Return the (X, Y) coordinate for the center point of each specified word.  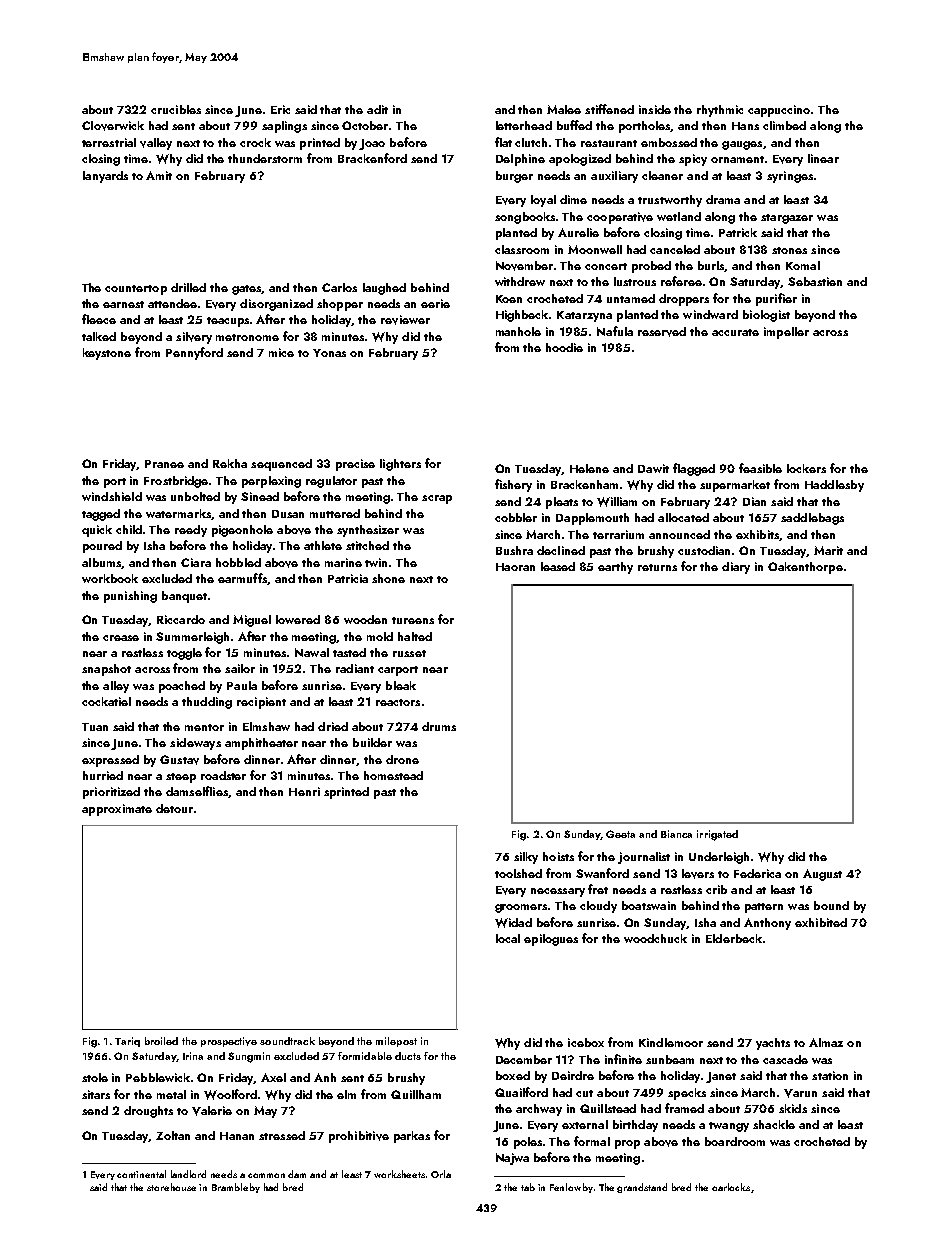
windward (710, 314)
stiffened (609, 109)
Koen (509, 299)
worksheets (399, 1174)
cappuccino (780, 111)
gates (247, 290)
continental (141, 1174)
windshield (112, 496)
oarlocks (731, 1187)
